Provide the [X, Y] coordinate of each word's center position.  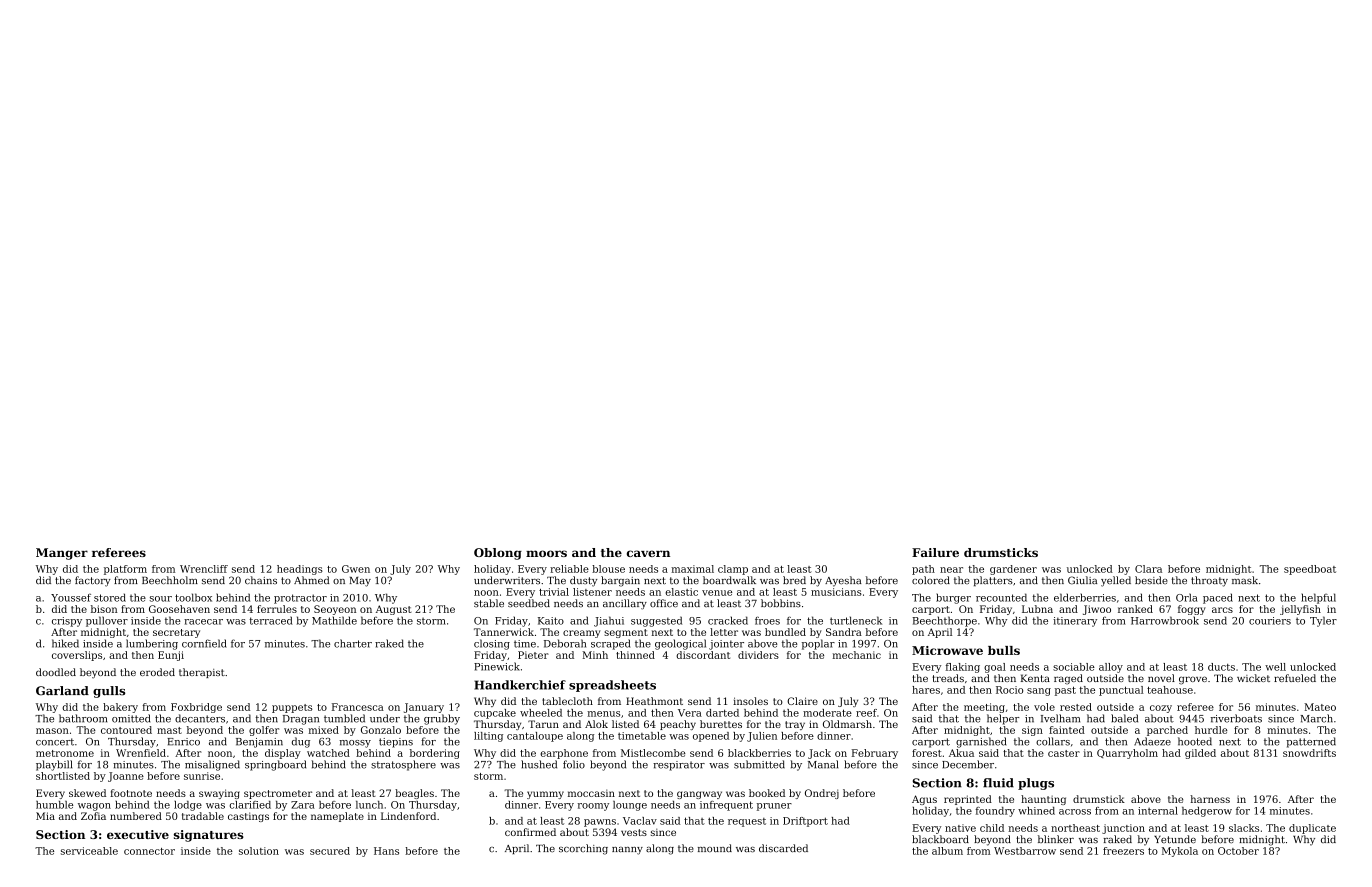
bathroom [83, 718]
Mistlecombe [653, 753]
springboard [275, 765]
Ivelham [1060, 718]
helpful [1318, 598]
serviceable [89, 851]
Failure [935, 552]
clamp [733, 570]
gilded [1200, 754]
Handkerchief [520, 685]
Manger [62, 554]
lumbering [152, 644]
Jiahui [609, 621]
